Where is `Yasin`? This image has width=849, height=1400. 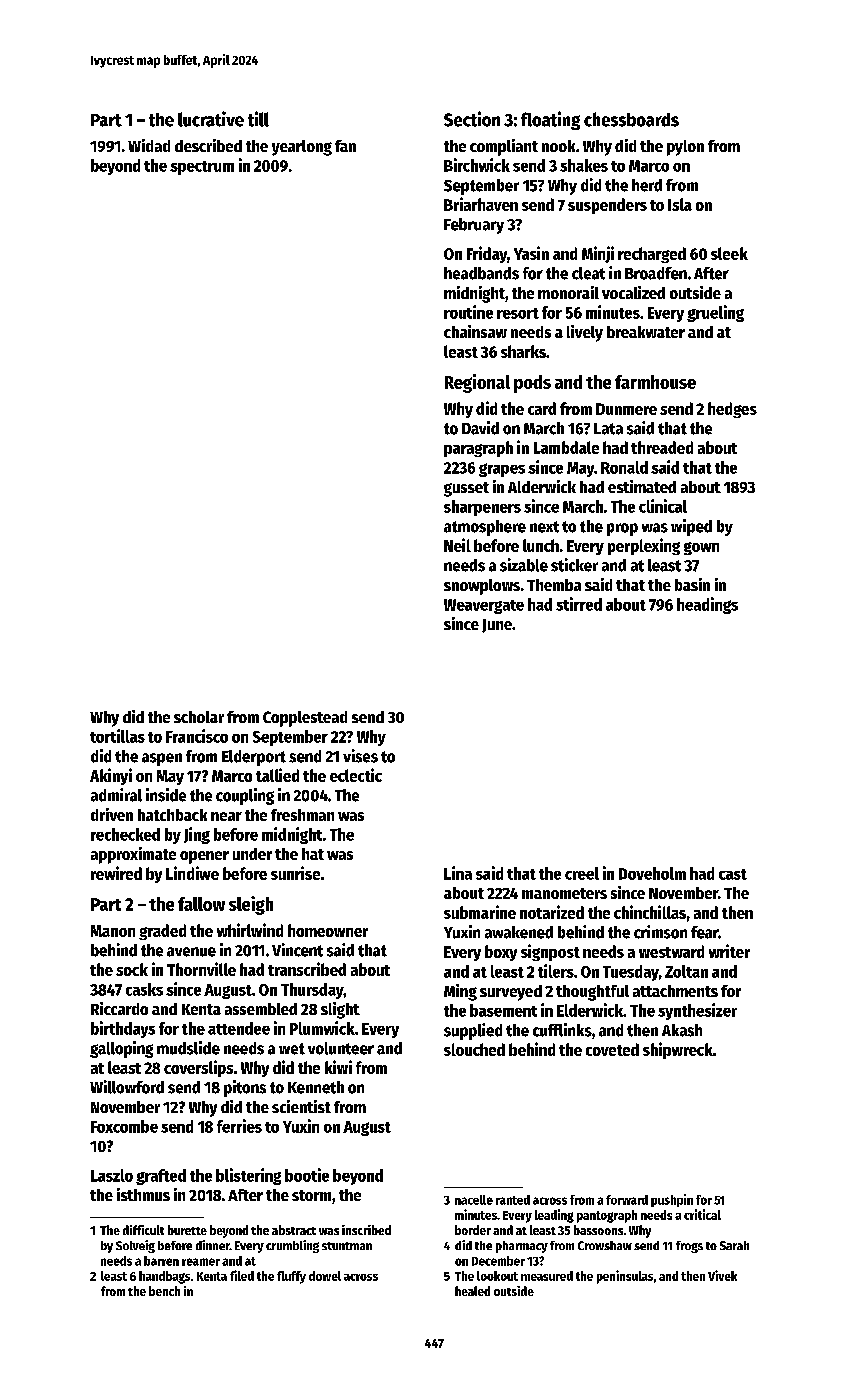
Yasin is located at coordinates (531, 253).
